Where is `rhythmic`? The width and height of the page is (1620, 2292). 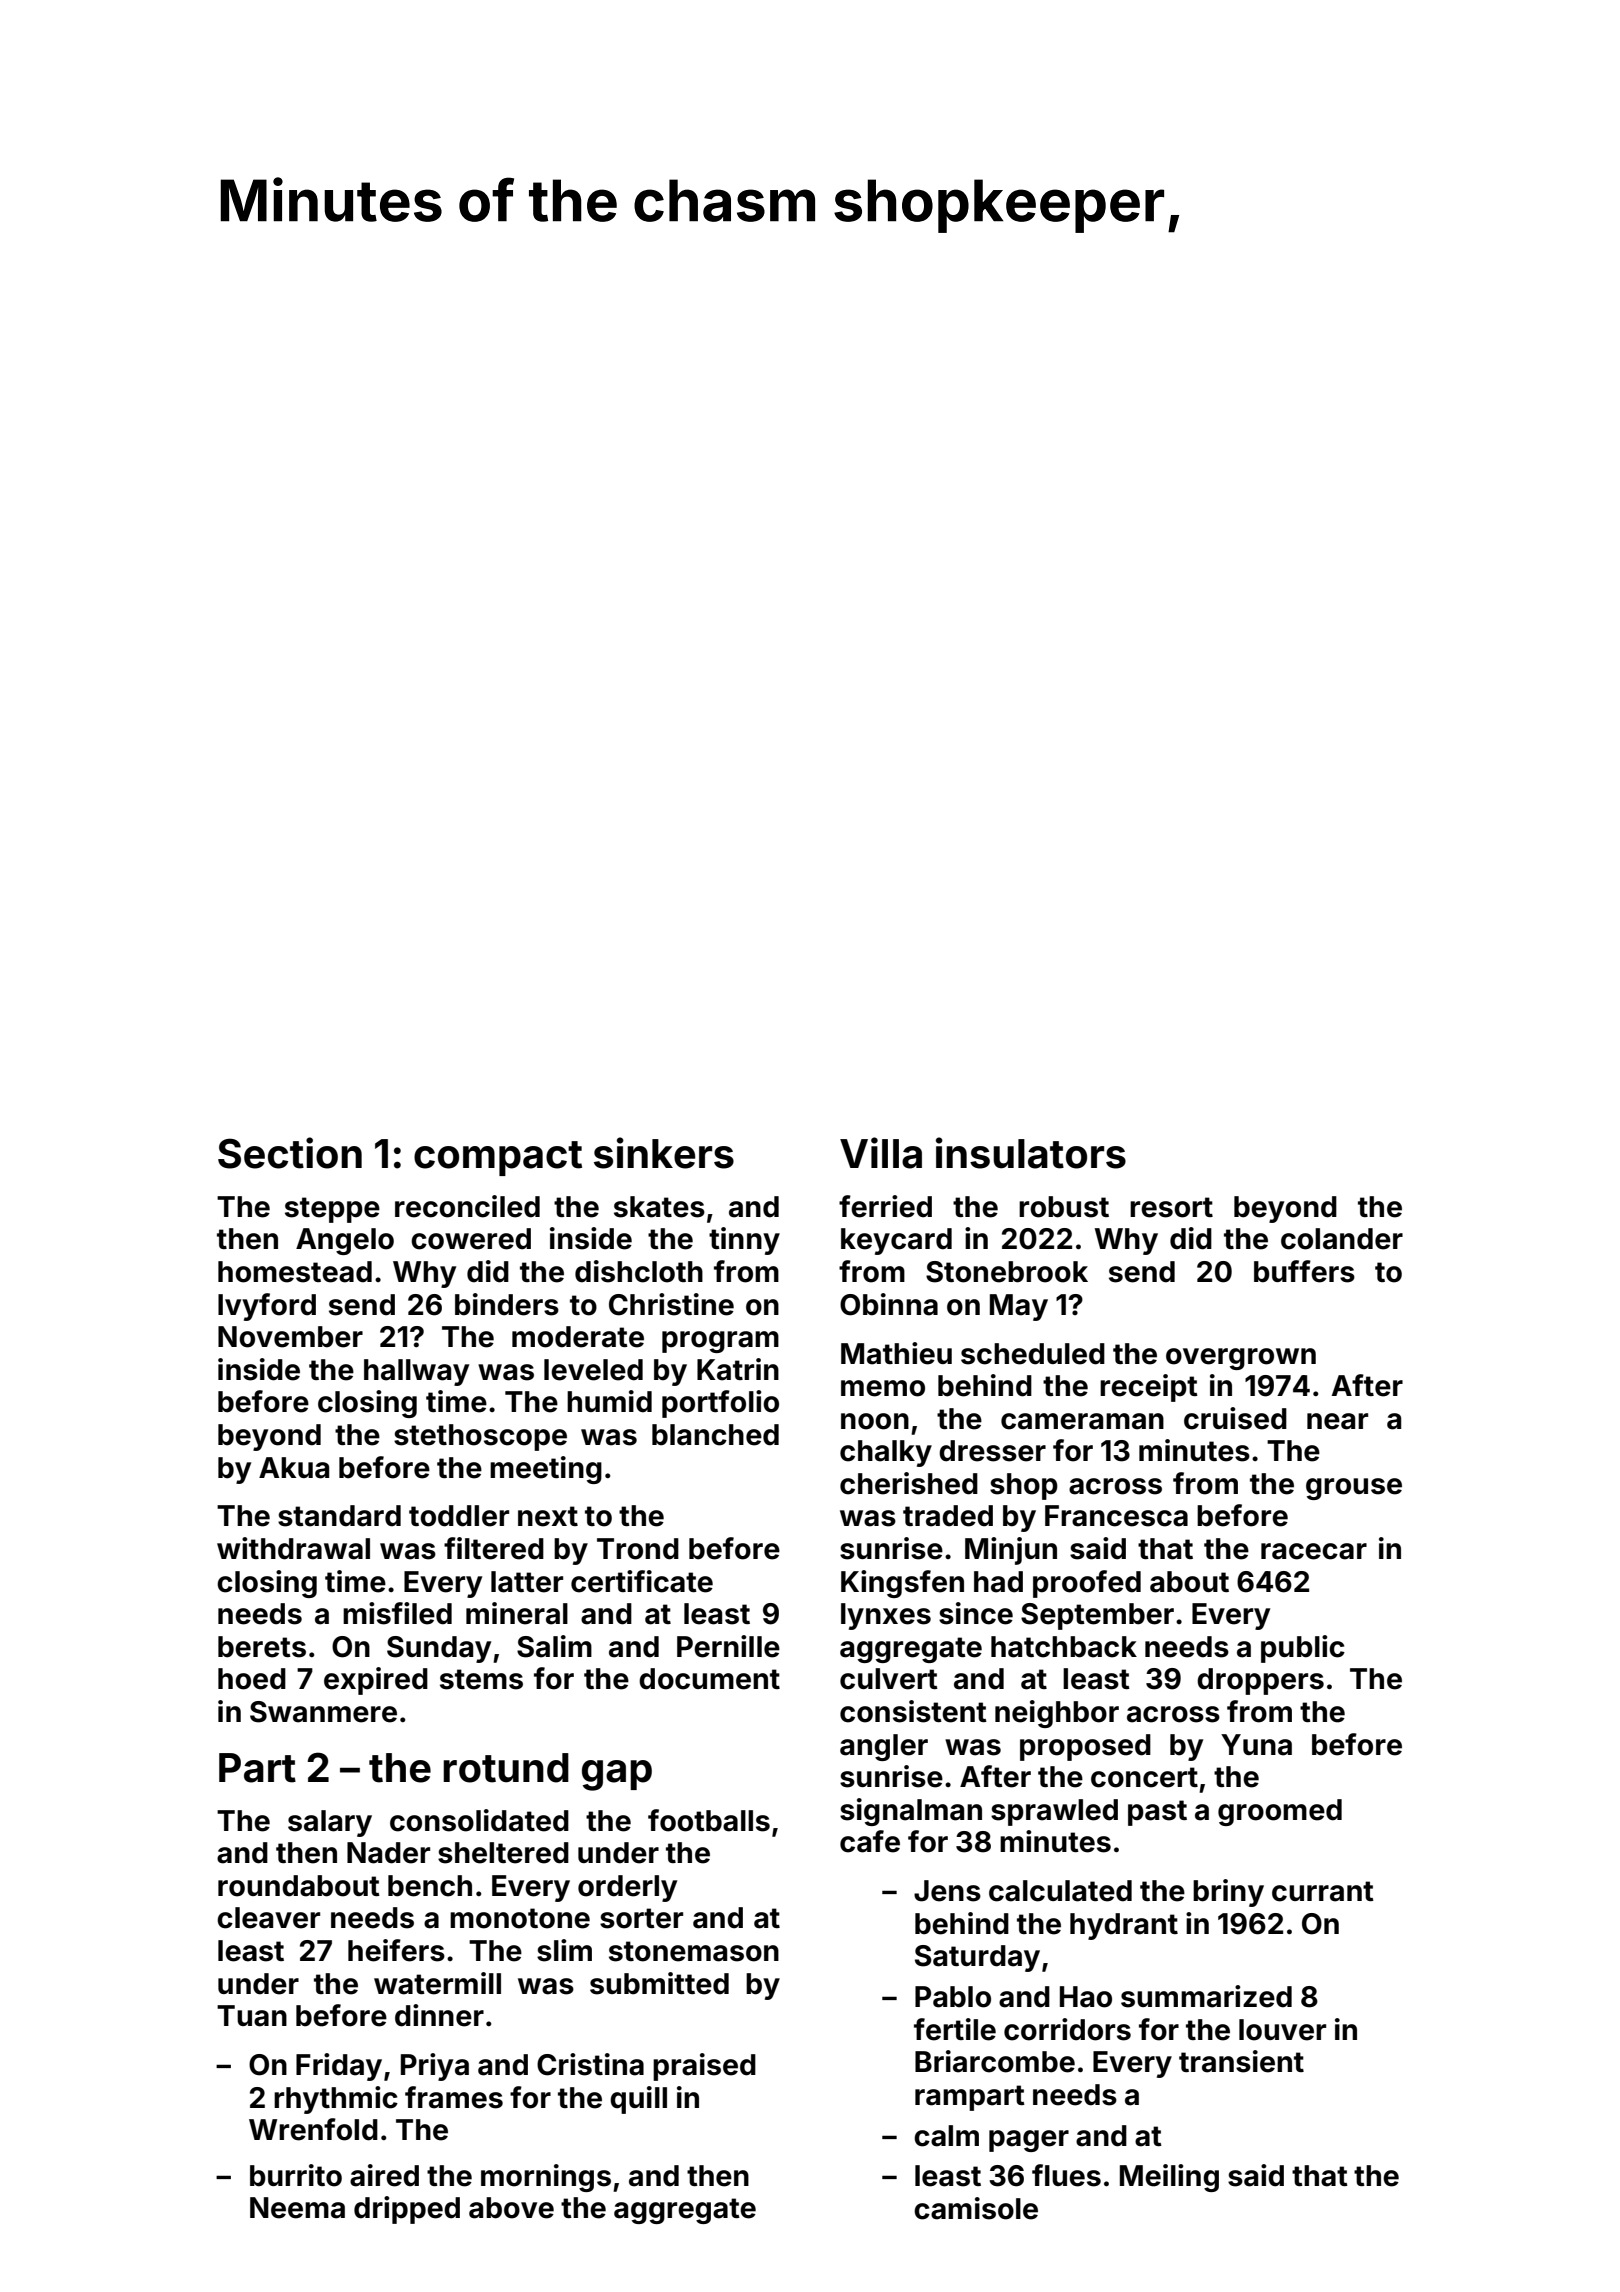
rhythmic is located at coordinates (336, 2100).
